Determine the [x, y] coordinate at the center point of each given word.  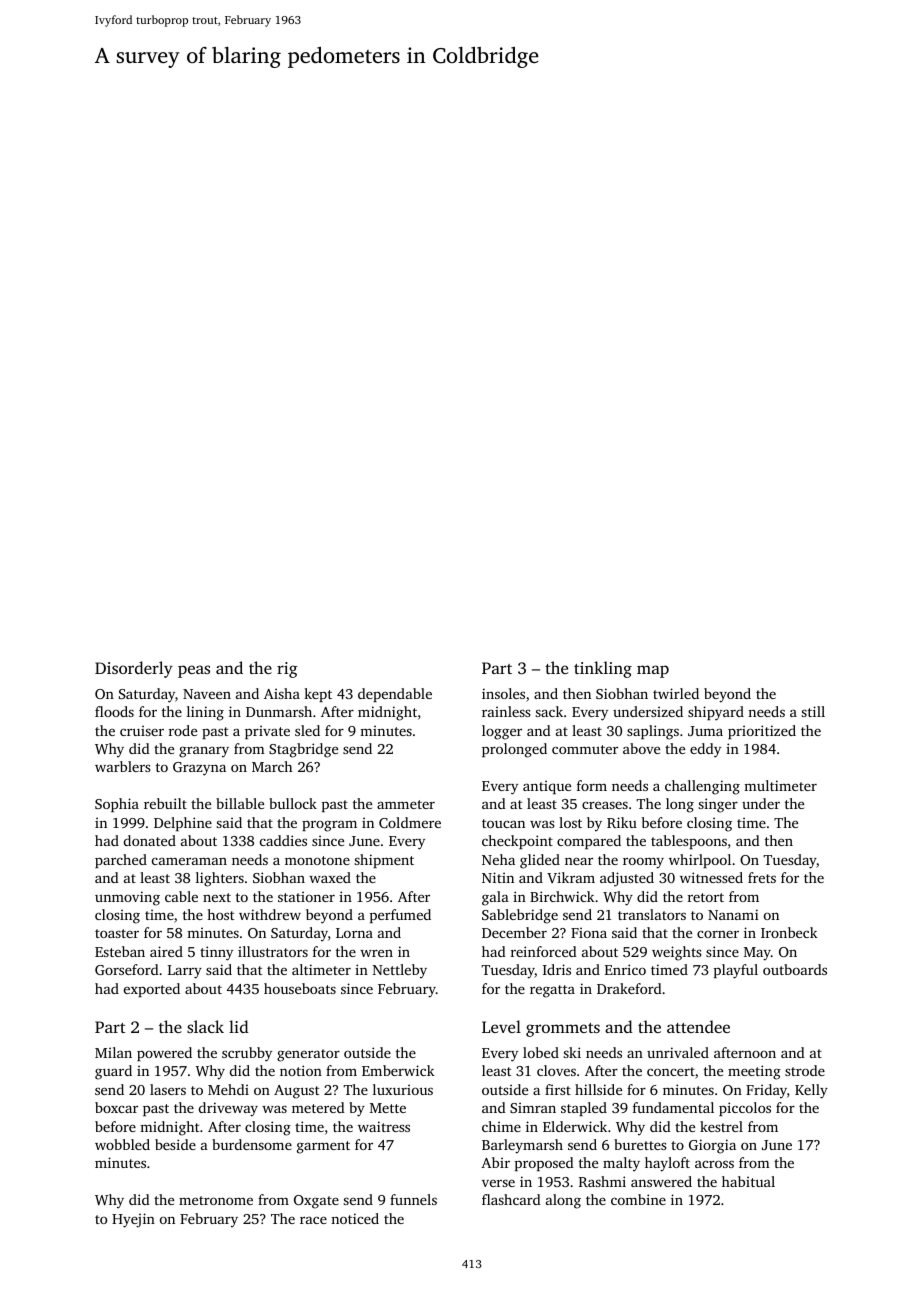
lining [205, 713]
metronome [216, 1200]
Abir [495, 1162]
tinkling [603, 669]
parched [121, 861]
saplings [653, 732]
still [813, 711]
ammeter [406, 804]
